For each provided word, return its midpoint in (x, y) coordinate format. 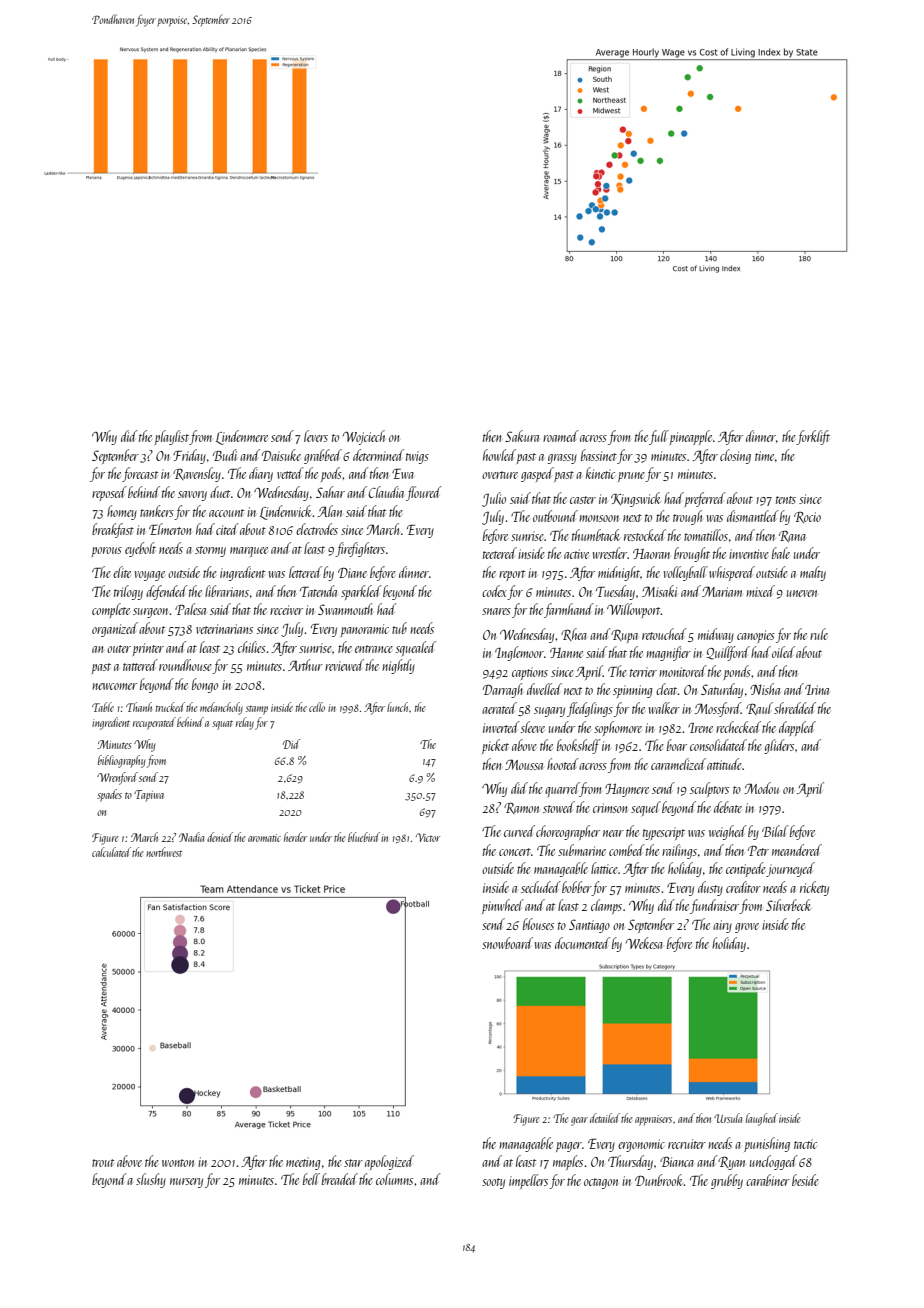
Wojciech (364, 437)
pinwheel (503, 906)
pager (569, 1147)
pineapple (690, 437)
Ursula (728, 1118)
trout (103, 1163)
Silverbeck (788, 905)
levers (316, 436)
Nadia (191, 837)
